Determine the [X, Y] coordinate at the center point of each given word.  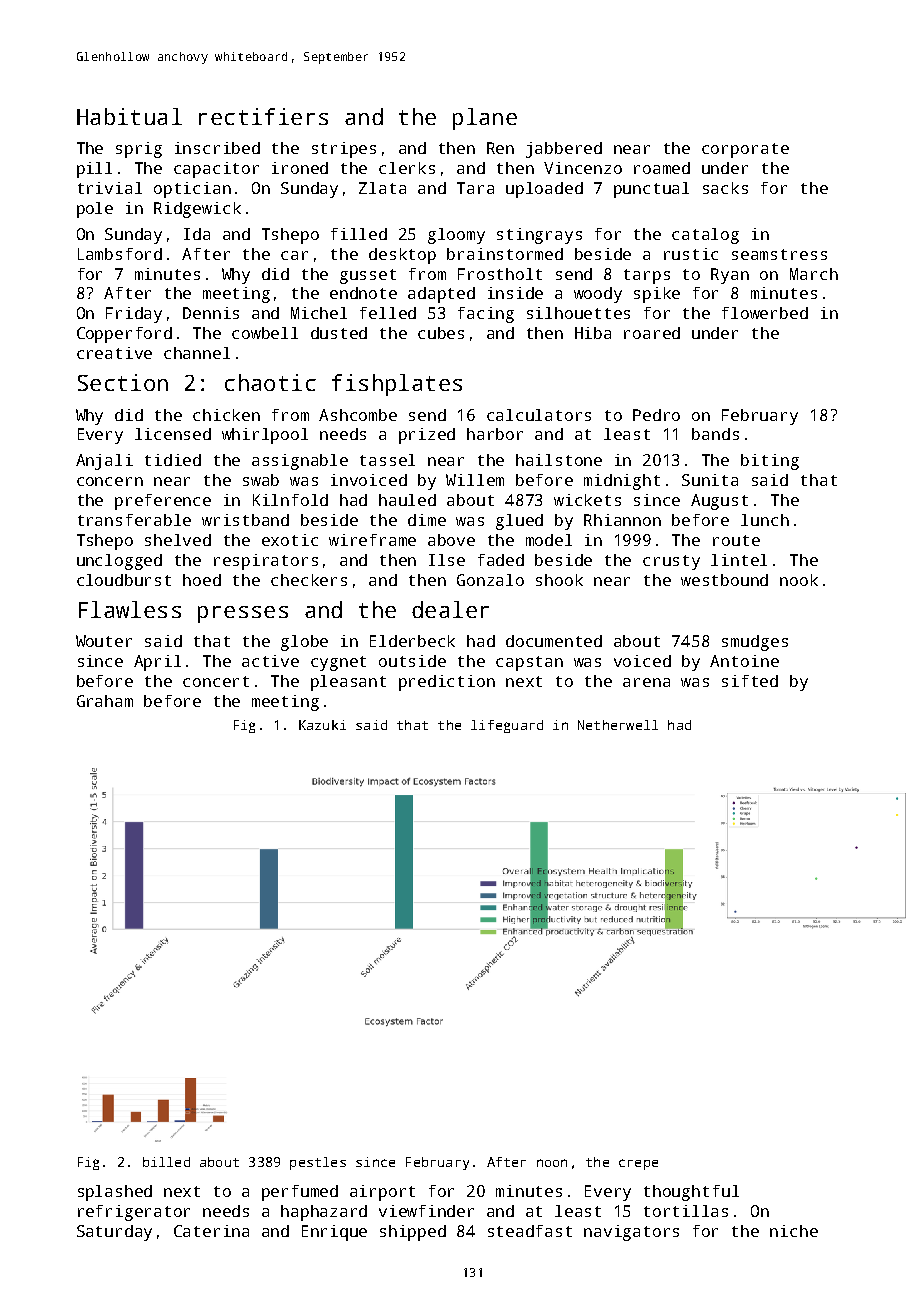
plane [485, 119]
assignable [300, 462]
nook [799, 580]
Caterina [211, 1231]
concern [110, 481]
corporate [745, 150]
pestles [318, 1163]
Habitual [129, 116]
